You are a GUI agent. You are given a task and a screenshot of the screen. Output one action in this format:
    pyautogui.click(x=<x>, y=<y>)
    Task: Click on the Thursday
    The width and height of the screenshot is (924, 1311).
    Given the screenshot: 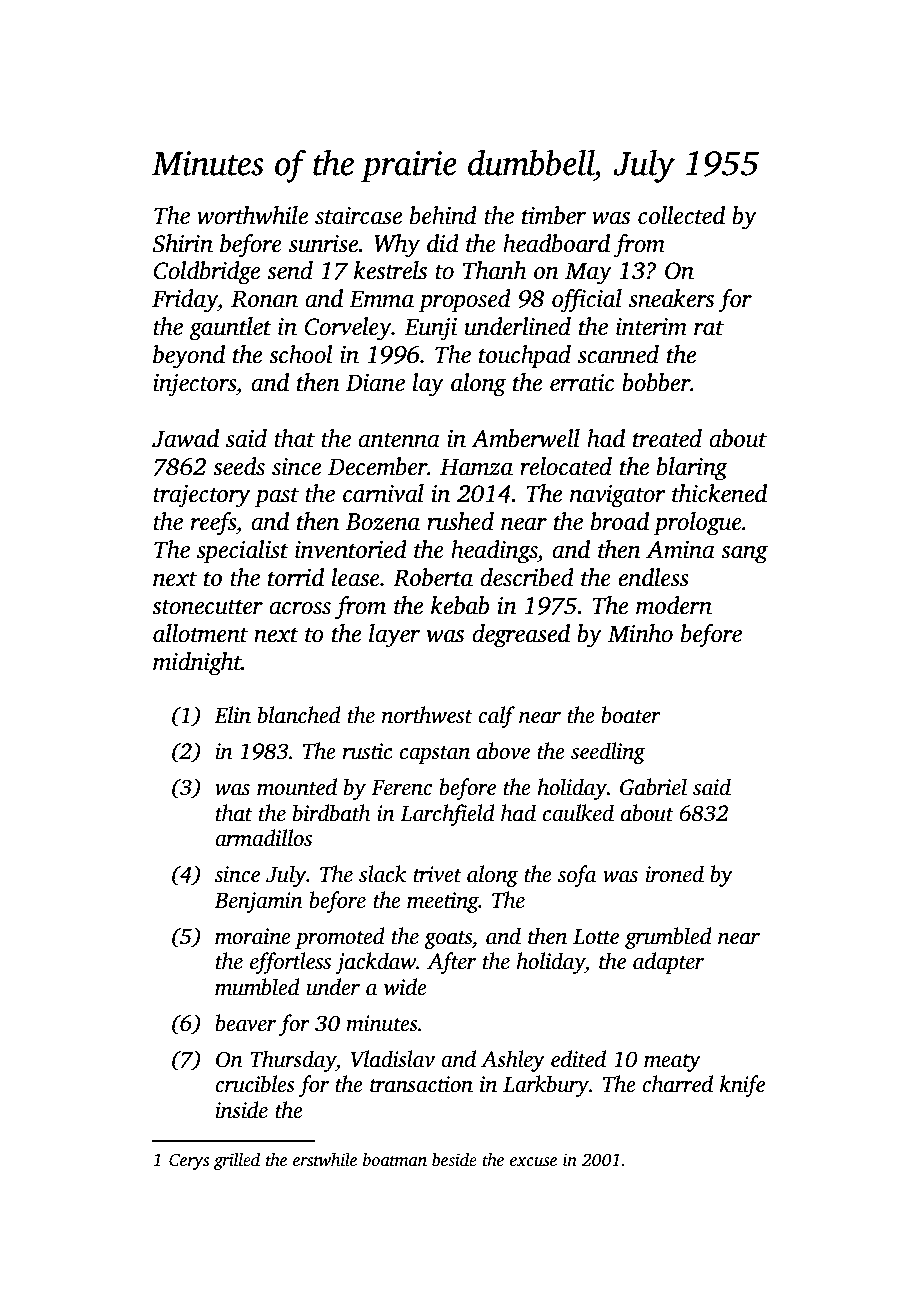 What is the action you would take?
    pyautogui.click(x=293, y=1061)
